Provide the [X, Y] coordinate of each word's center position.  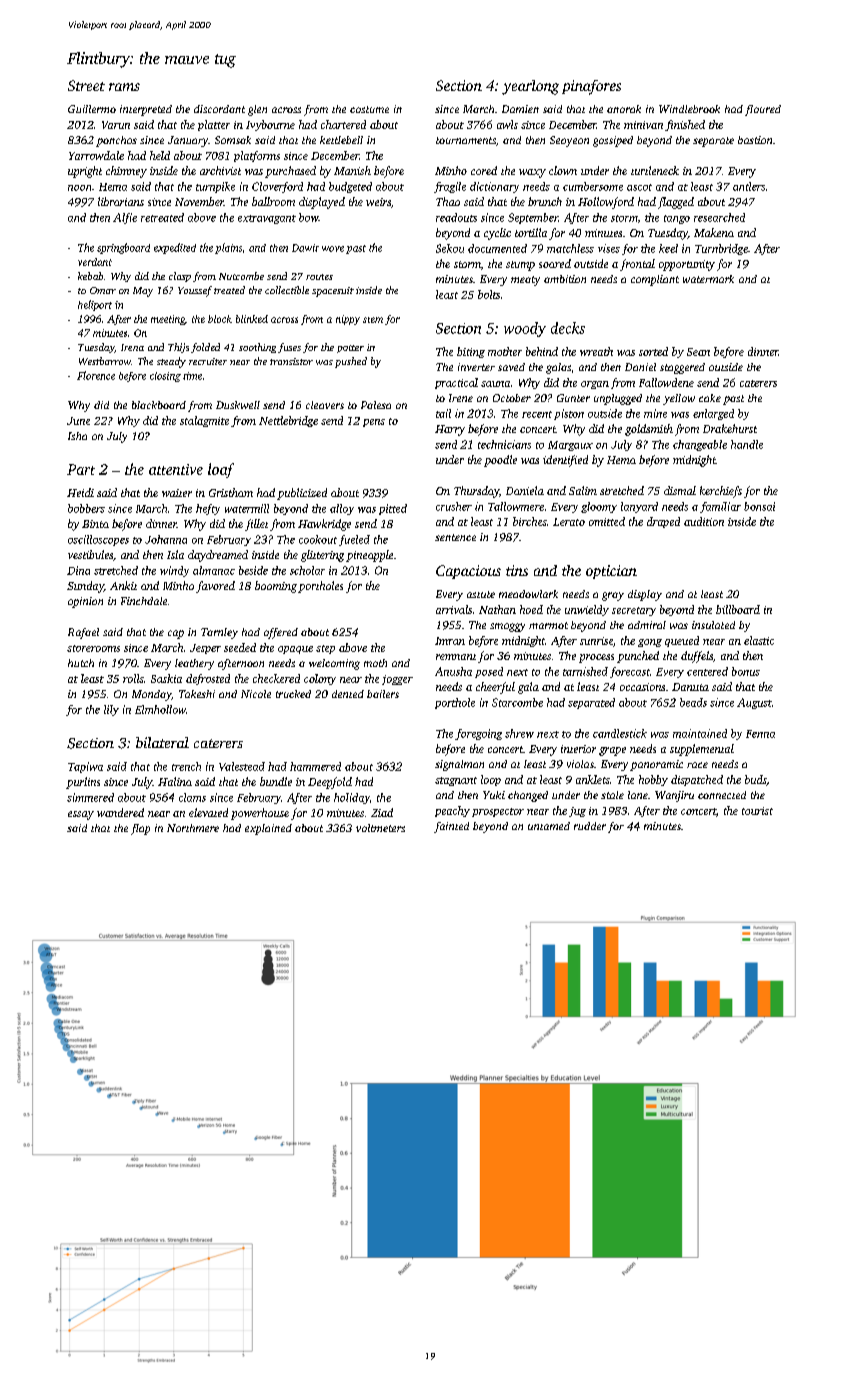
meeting [168, 320]
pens [374, 423]
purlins [83, 783]
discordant [219, 109]
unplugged [618, 399]
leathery [194, 664]
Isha [77, 436]
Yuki [494, 795]
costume [369, 109]
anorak [624, 109]
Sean [698, 352]
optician [611, 572]
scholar [307, 570]
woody [525, 329]
